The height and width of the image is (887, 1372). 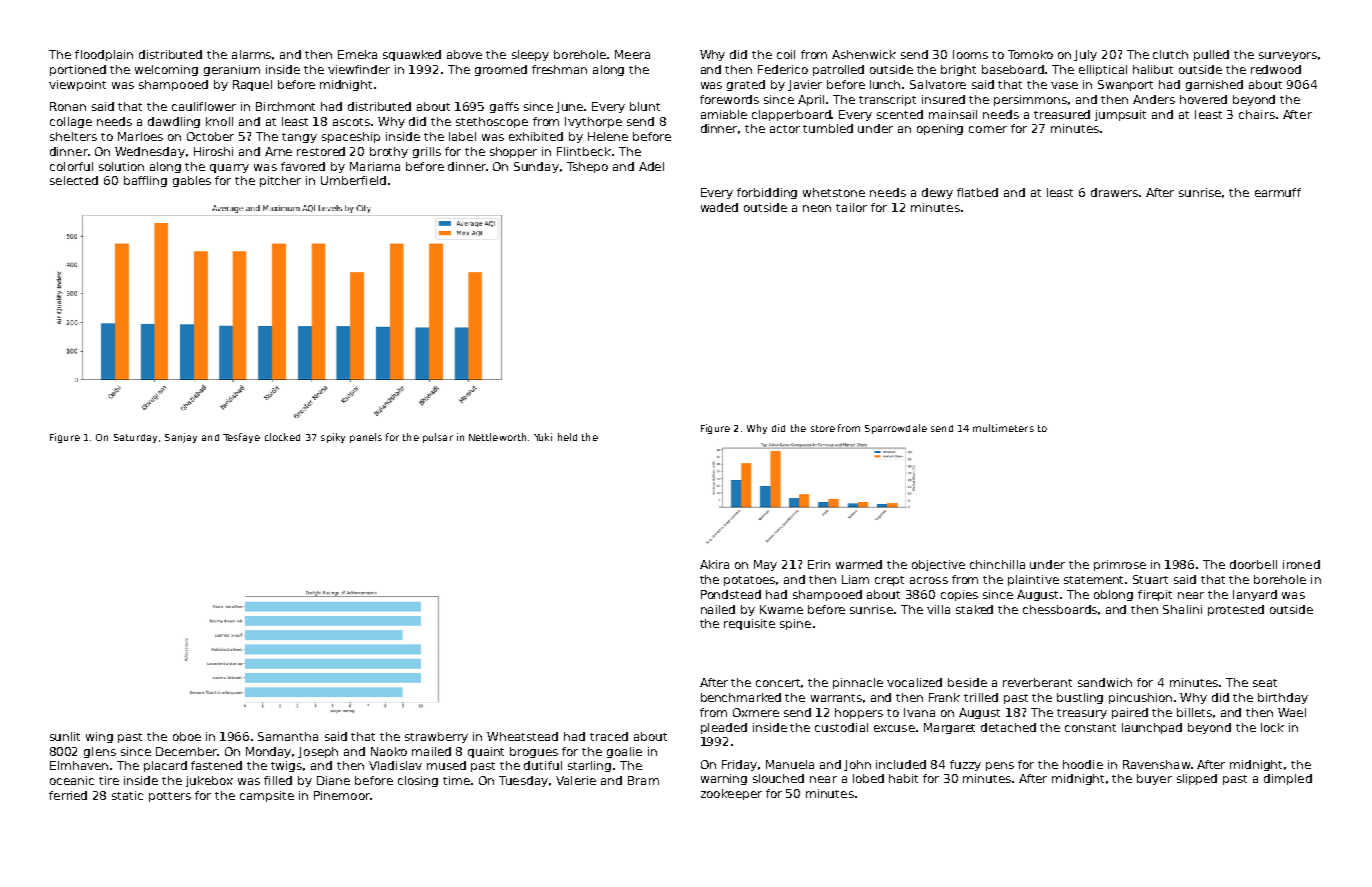 What do you see at coordinates (786, 54) in the image?
I see `coil` at bounding box center [786, 54].
